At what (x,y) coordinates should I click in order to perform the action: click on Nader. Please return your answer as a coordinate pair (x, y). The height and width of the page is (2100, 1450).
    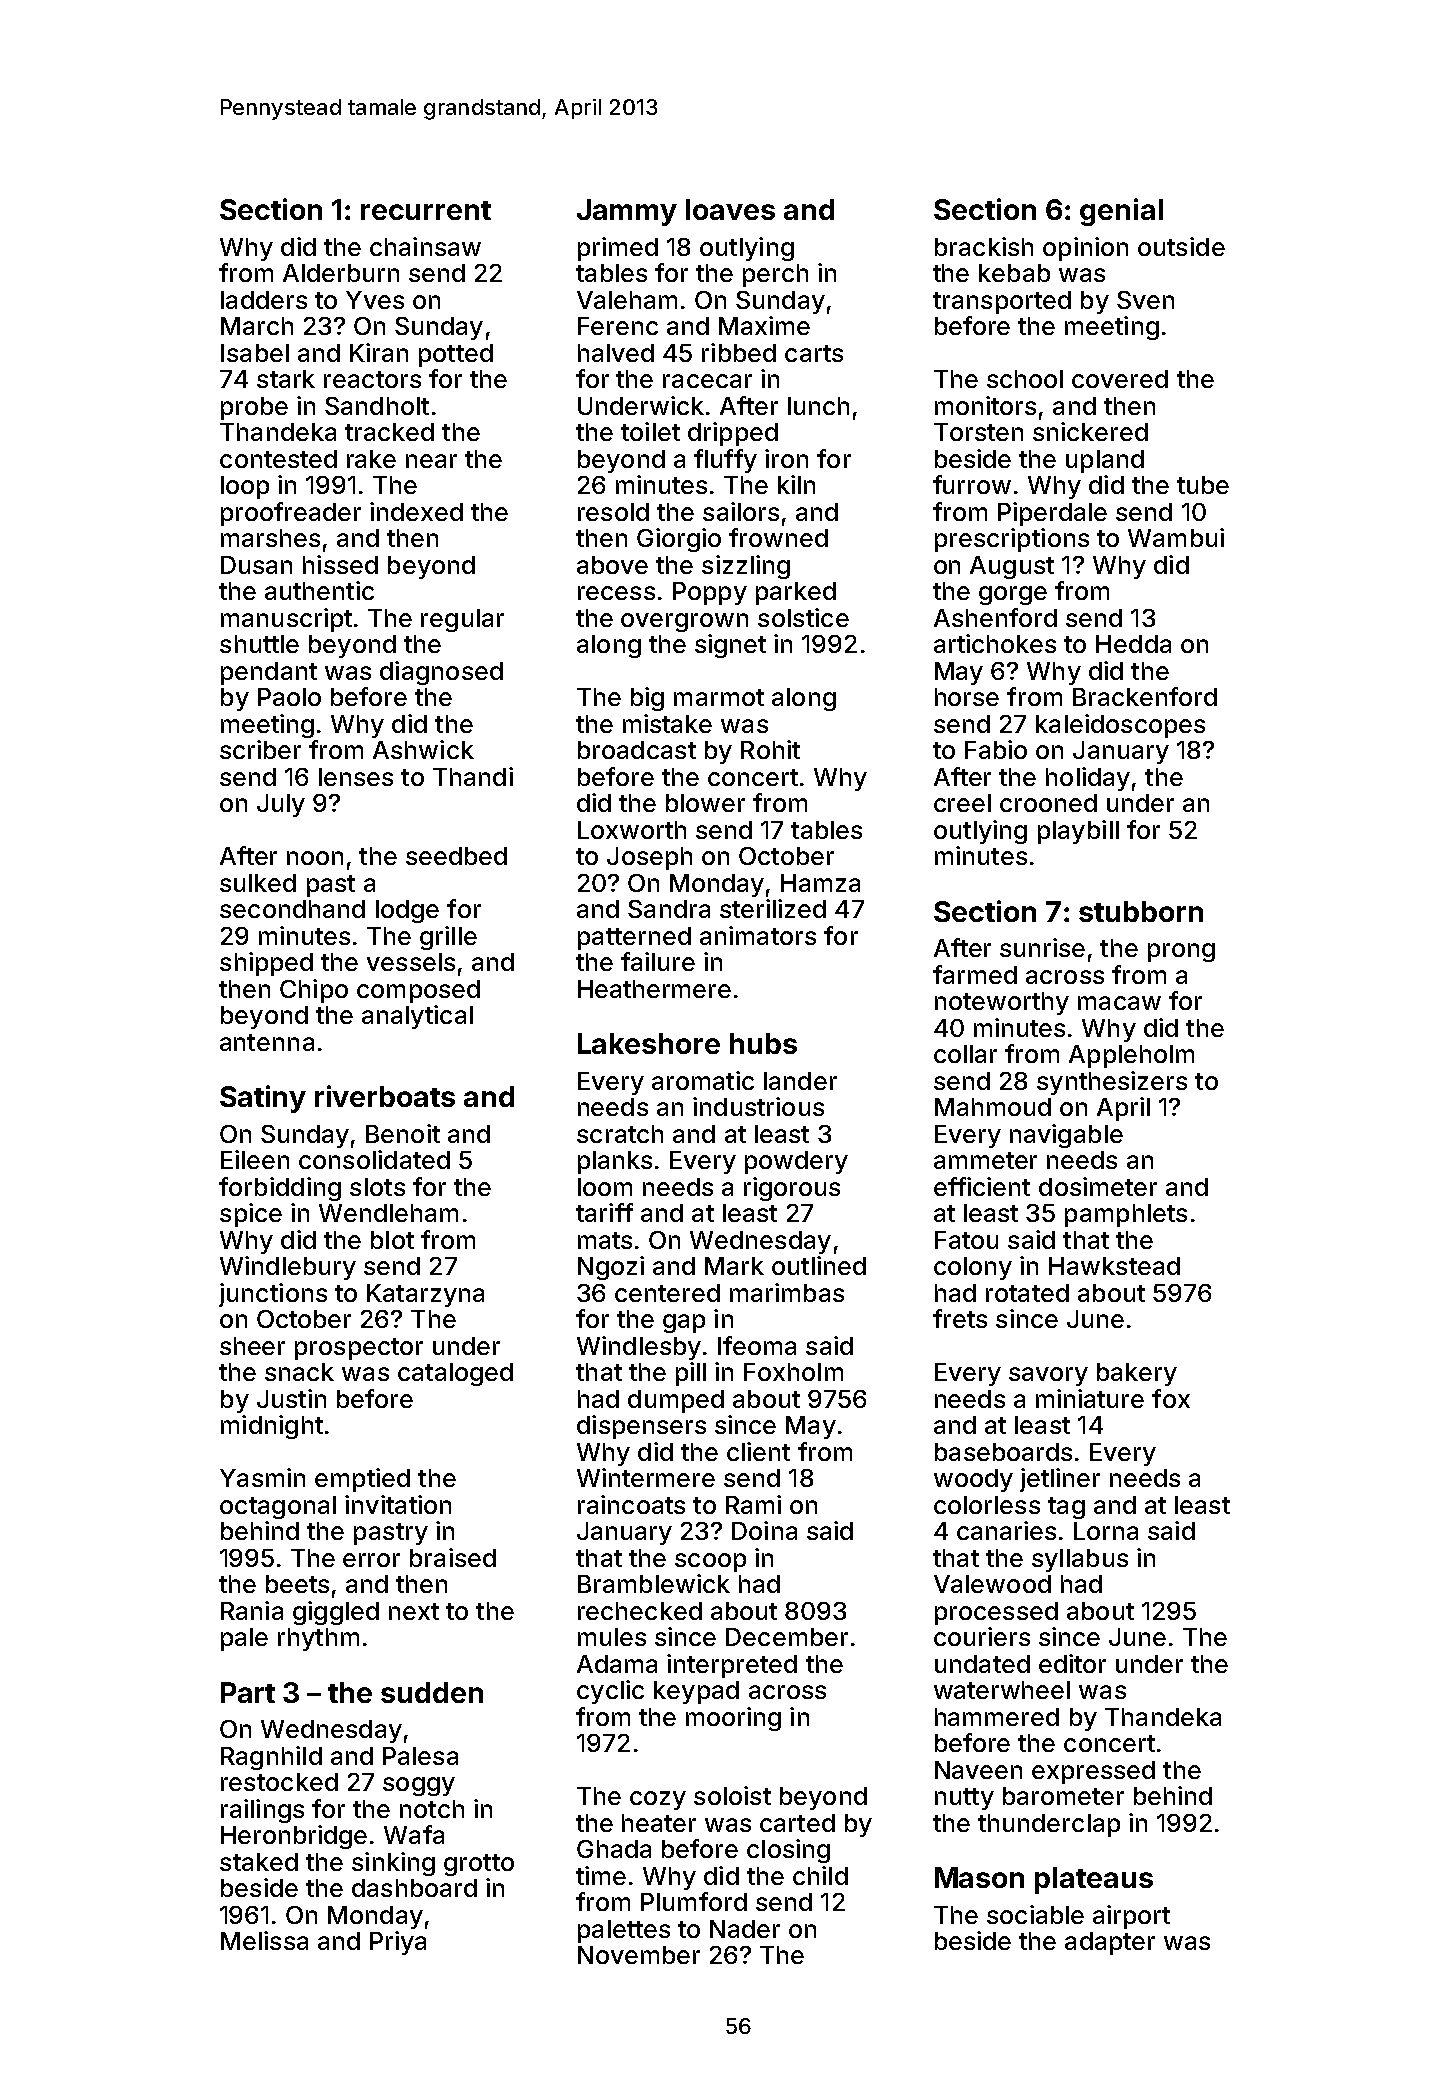
    Looking at the image, I should click on (745, 1929).
